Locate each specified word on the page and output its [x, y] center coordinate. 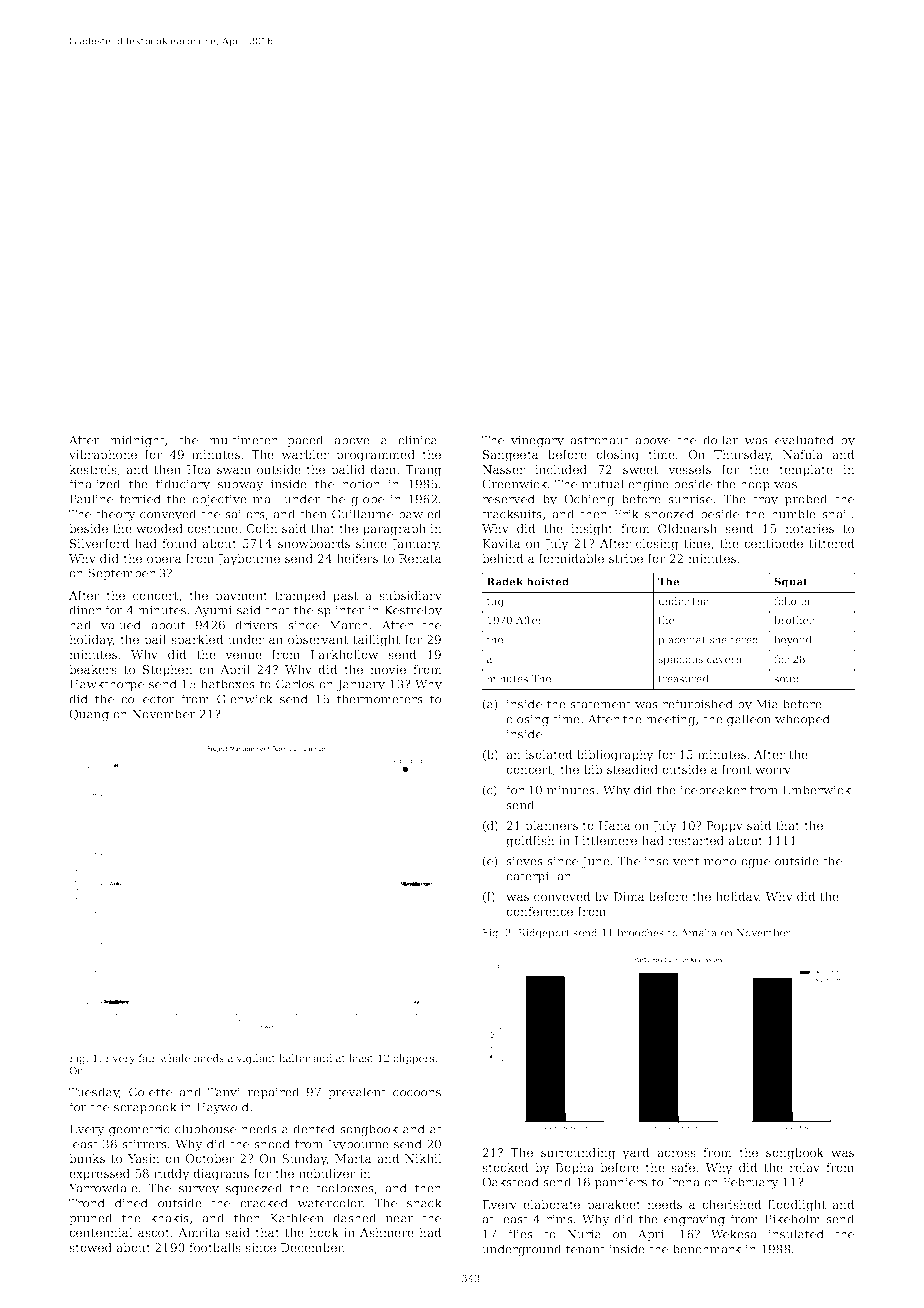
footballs [215, 1247]
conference [539, 911]
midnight [137, 441]
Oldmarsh [687, 528]
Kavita [501, 543]
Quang [89, 715]
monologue [737, 862]
